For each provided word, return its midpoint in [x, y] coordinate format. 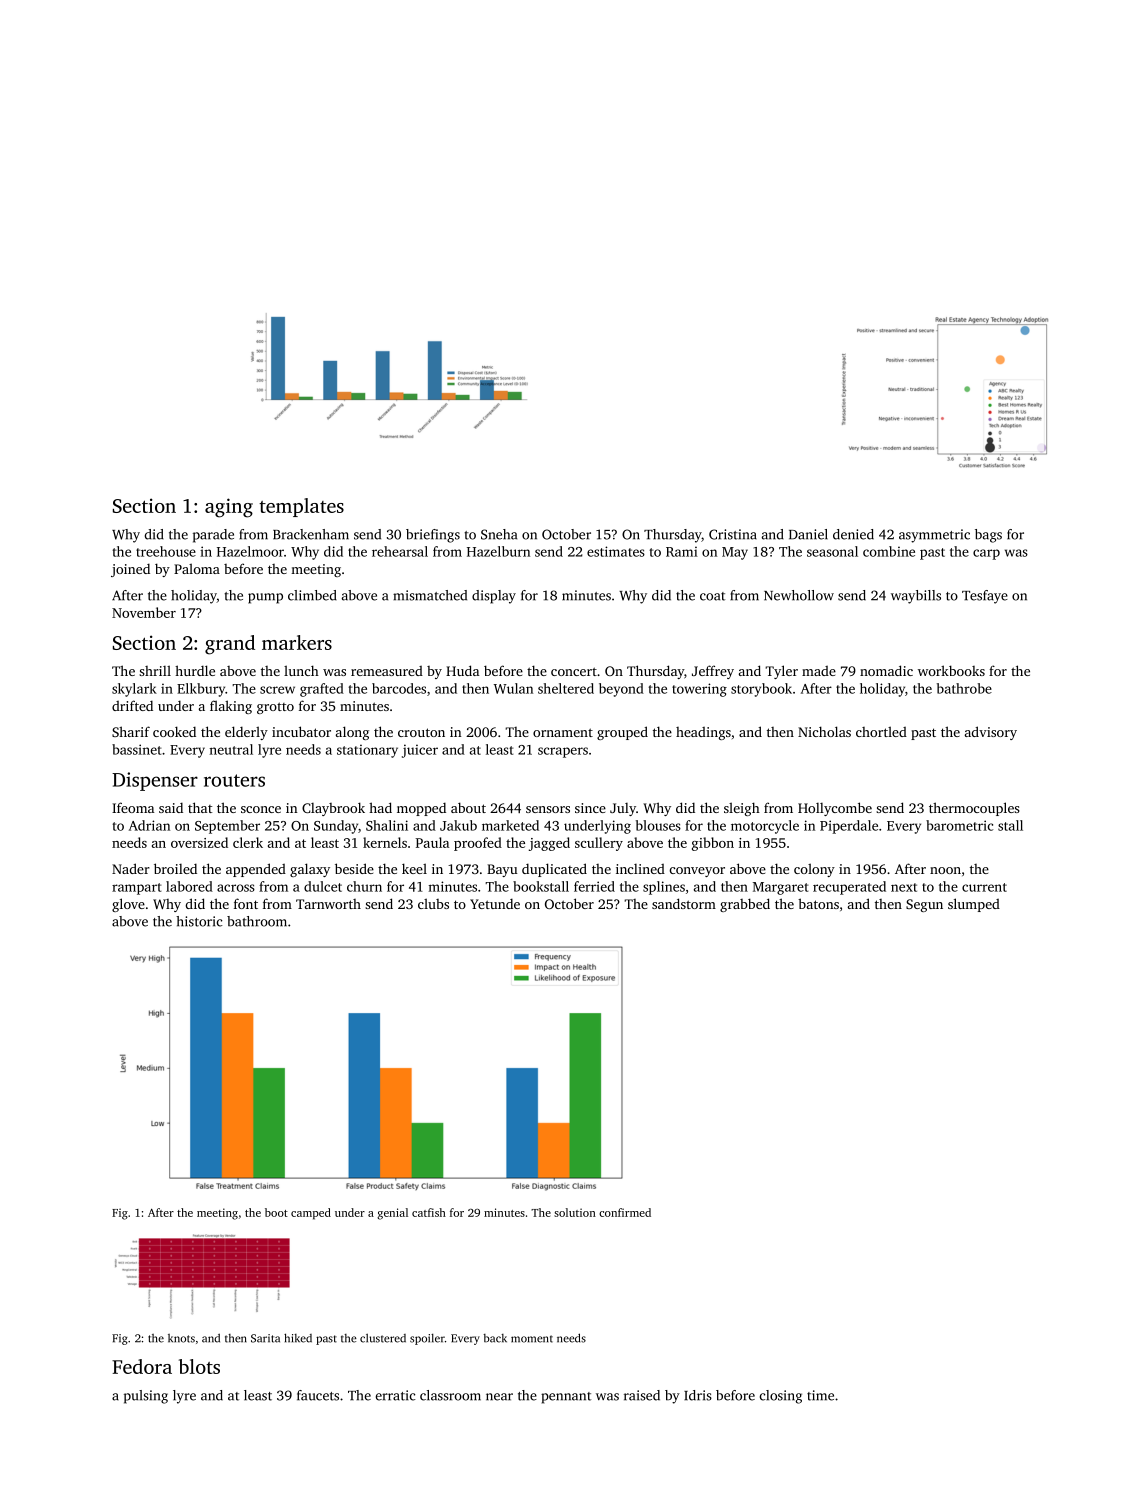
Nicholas [824, 731]
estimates [616, 551]
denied [853, 534]
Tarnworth [328, 904]
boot [276, 1212]
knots [181, 1338]
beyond [621, 690]
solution [575, 1212]
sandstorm [684, 903]
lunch [301, 670]
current [984, 887]
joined [130, 570]
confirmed [625, 1212]
